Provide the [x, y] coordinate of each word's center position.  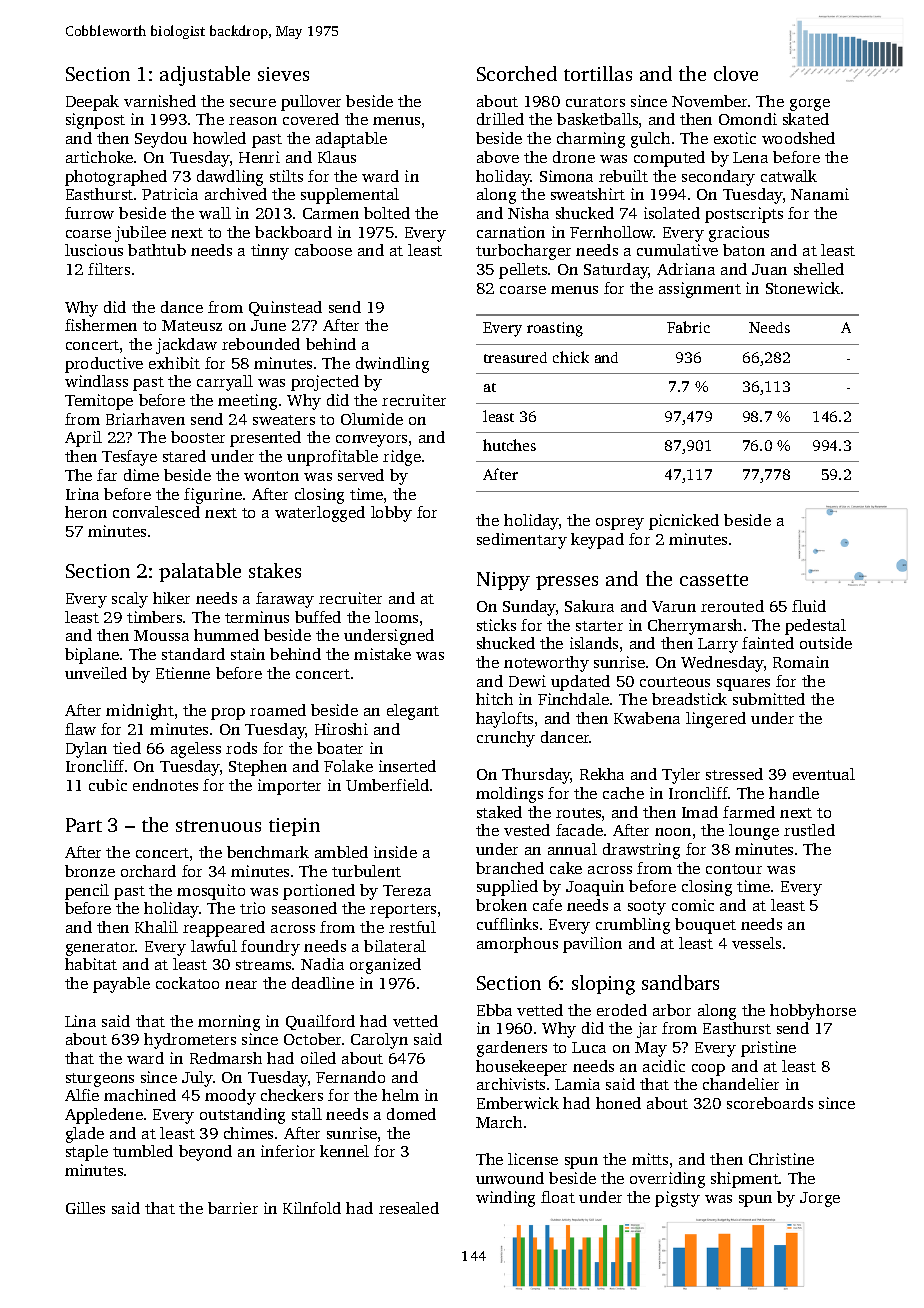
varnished [160, 101]
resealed [409, 1208]
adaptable [351, 140]
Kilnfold [312, 1208]
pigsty [677, 1199]
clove [736, 73]
